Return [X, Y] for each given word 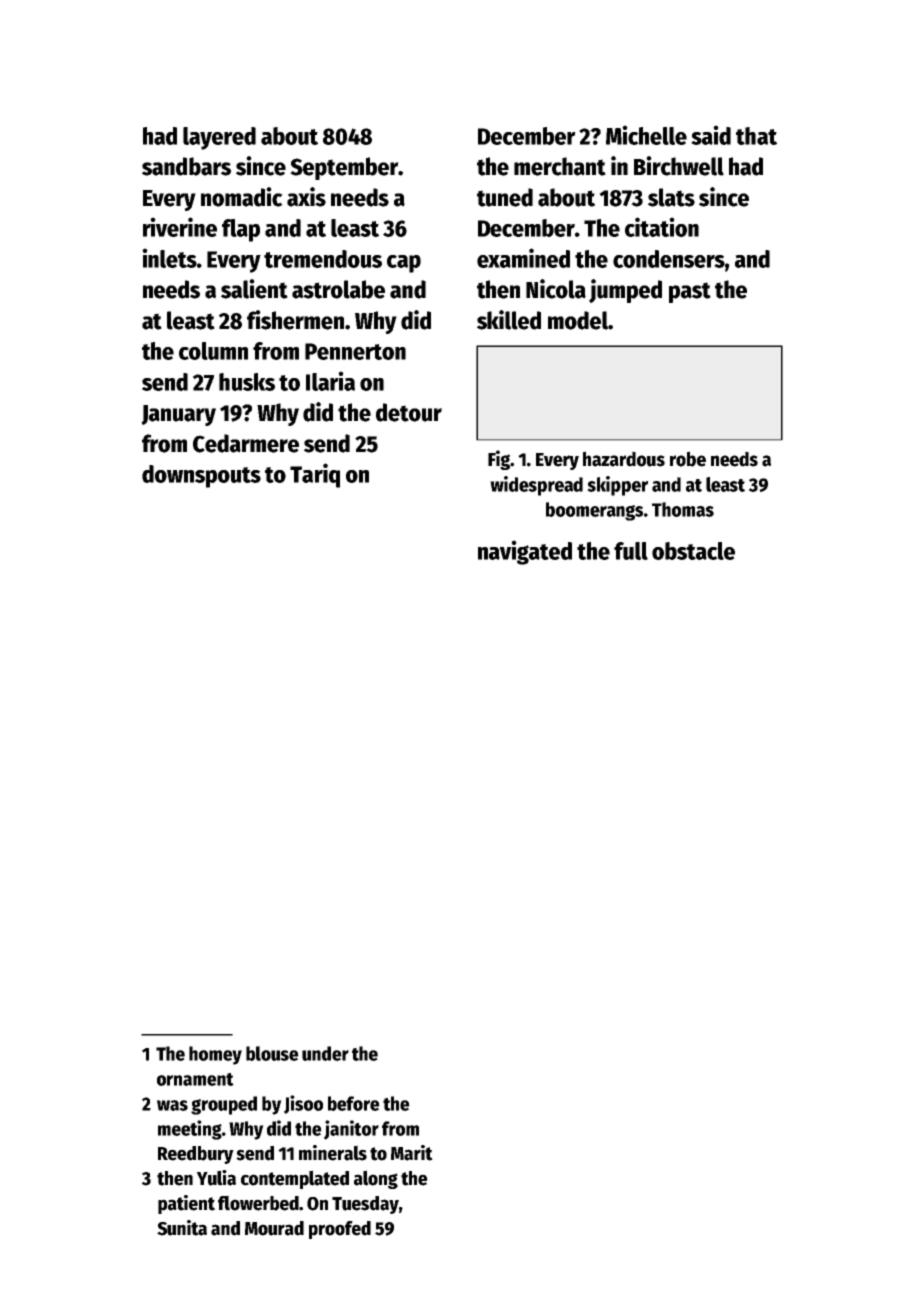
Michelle [646, 135]
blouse [272, 1053]
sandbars [186, 166]
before [354, 1103]
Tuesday [365, 1205]
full [631, 551]
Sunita [182, 1228]
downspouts [201, 476]
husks [247, 382]
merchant [560, 166]
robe [688, 459]
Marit [412, 1153]
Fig [499, 460]
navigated [525, 552]
